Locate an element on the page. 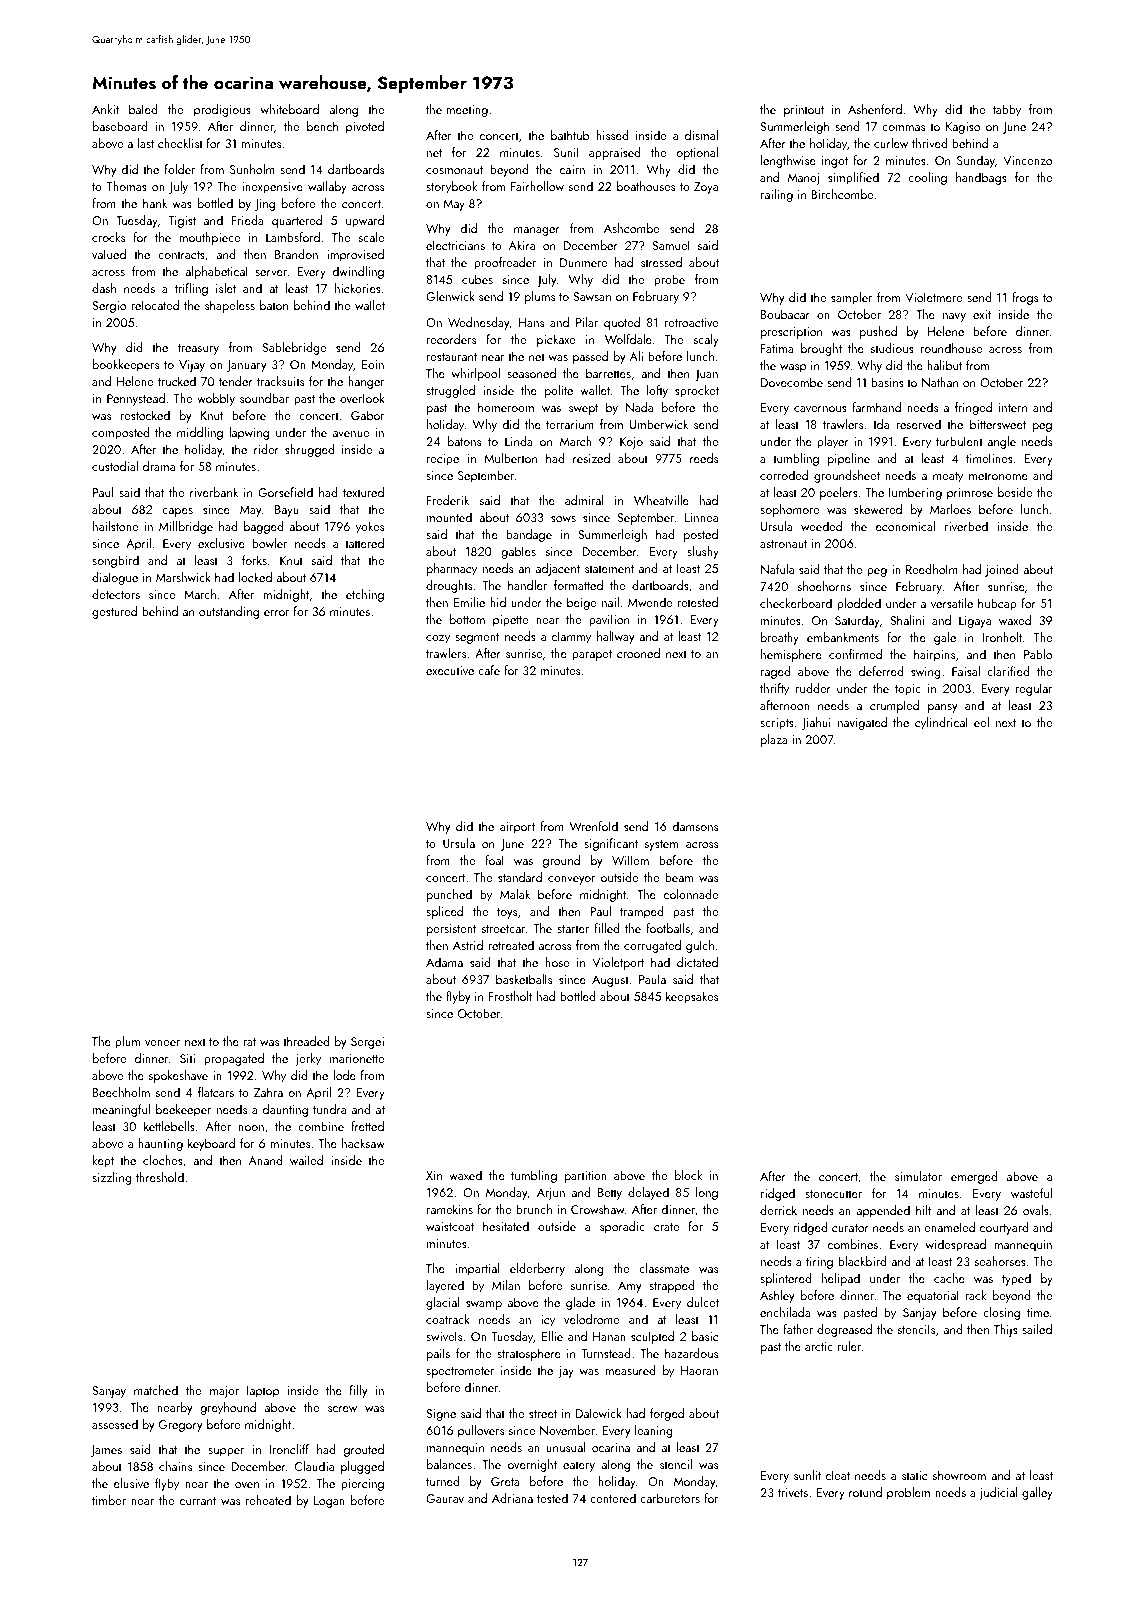 This page has height=1620, width=1145. Frostholt is located at coordinates (510, 996).
